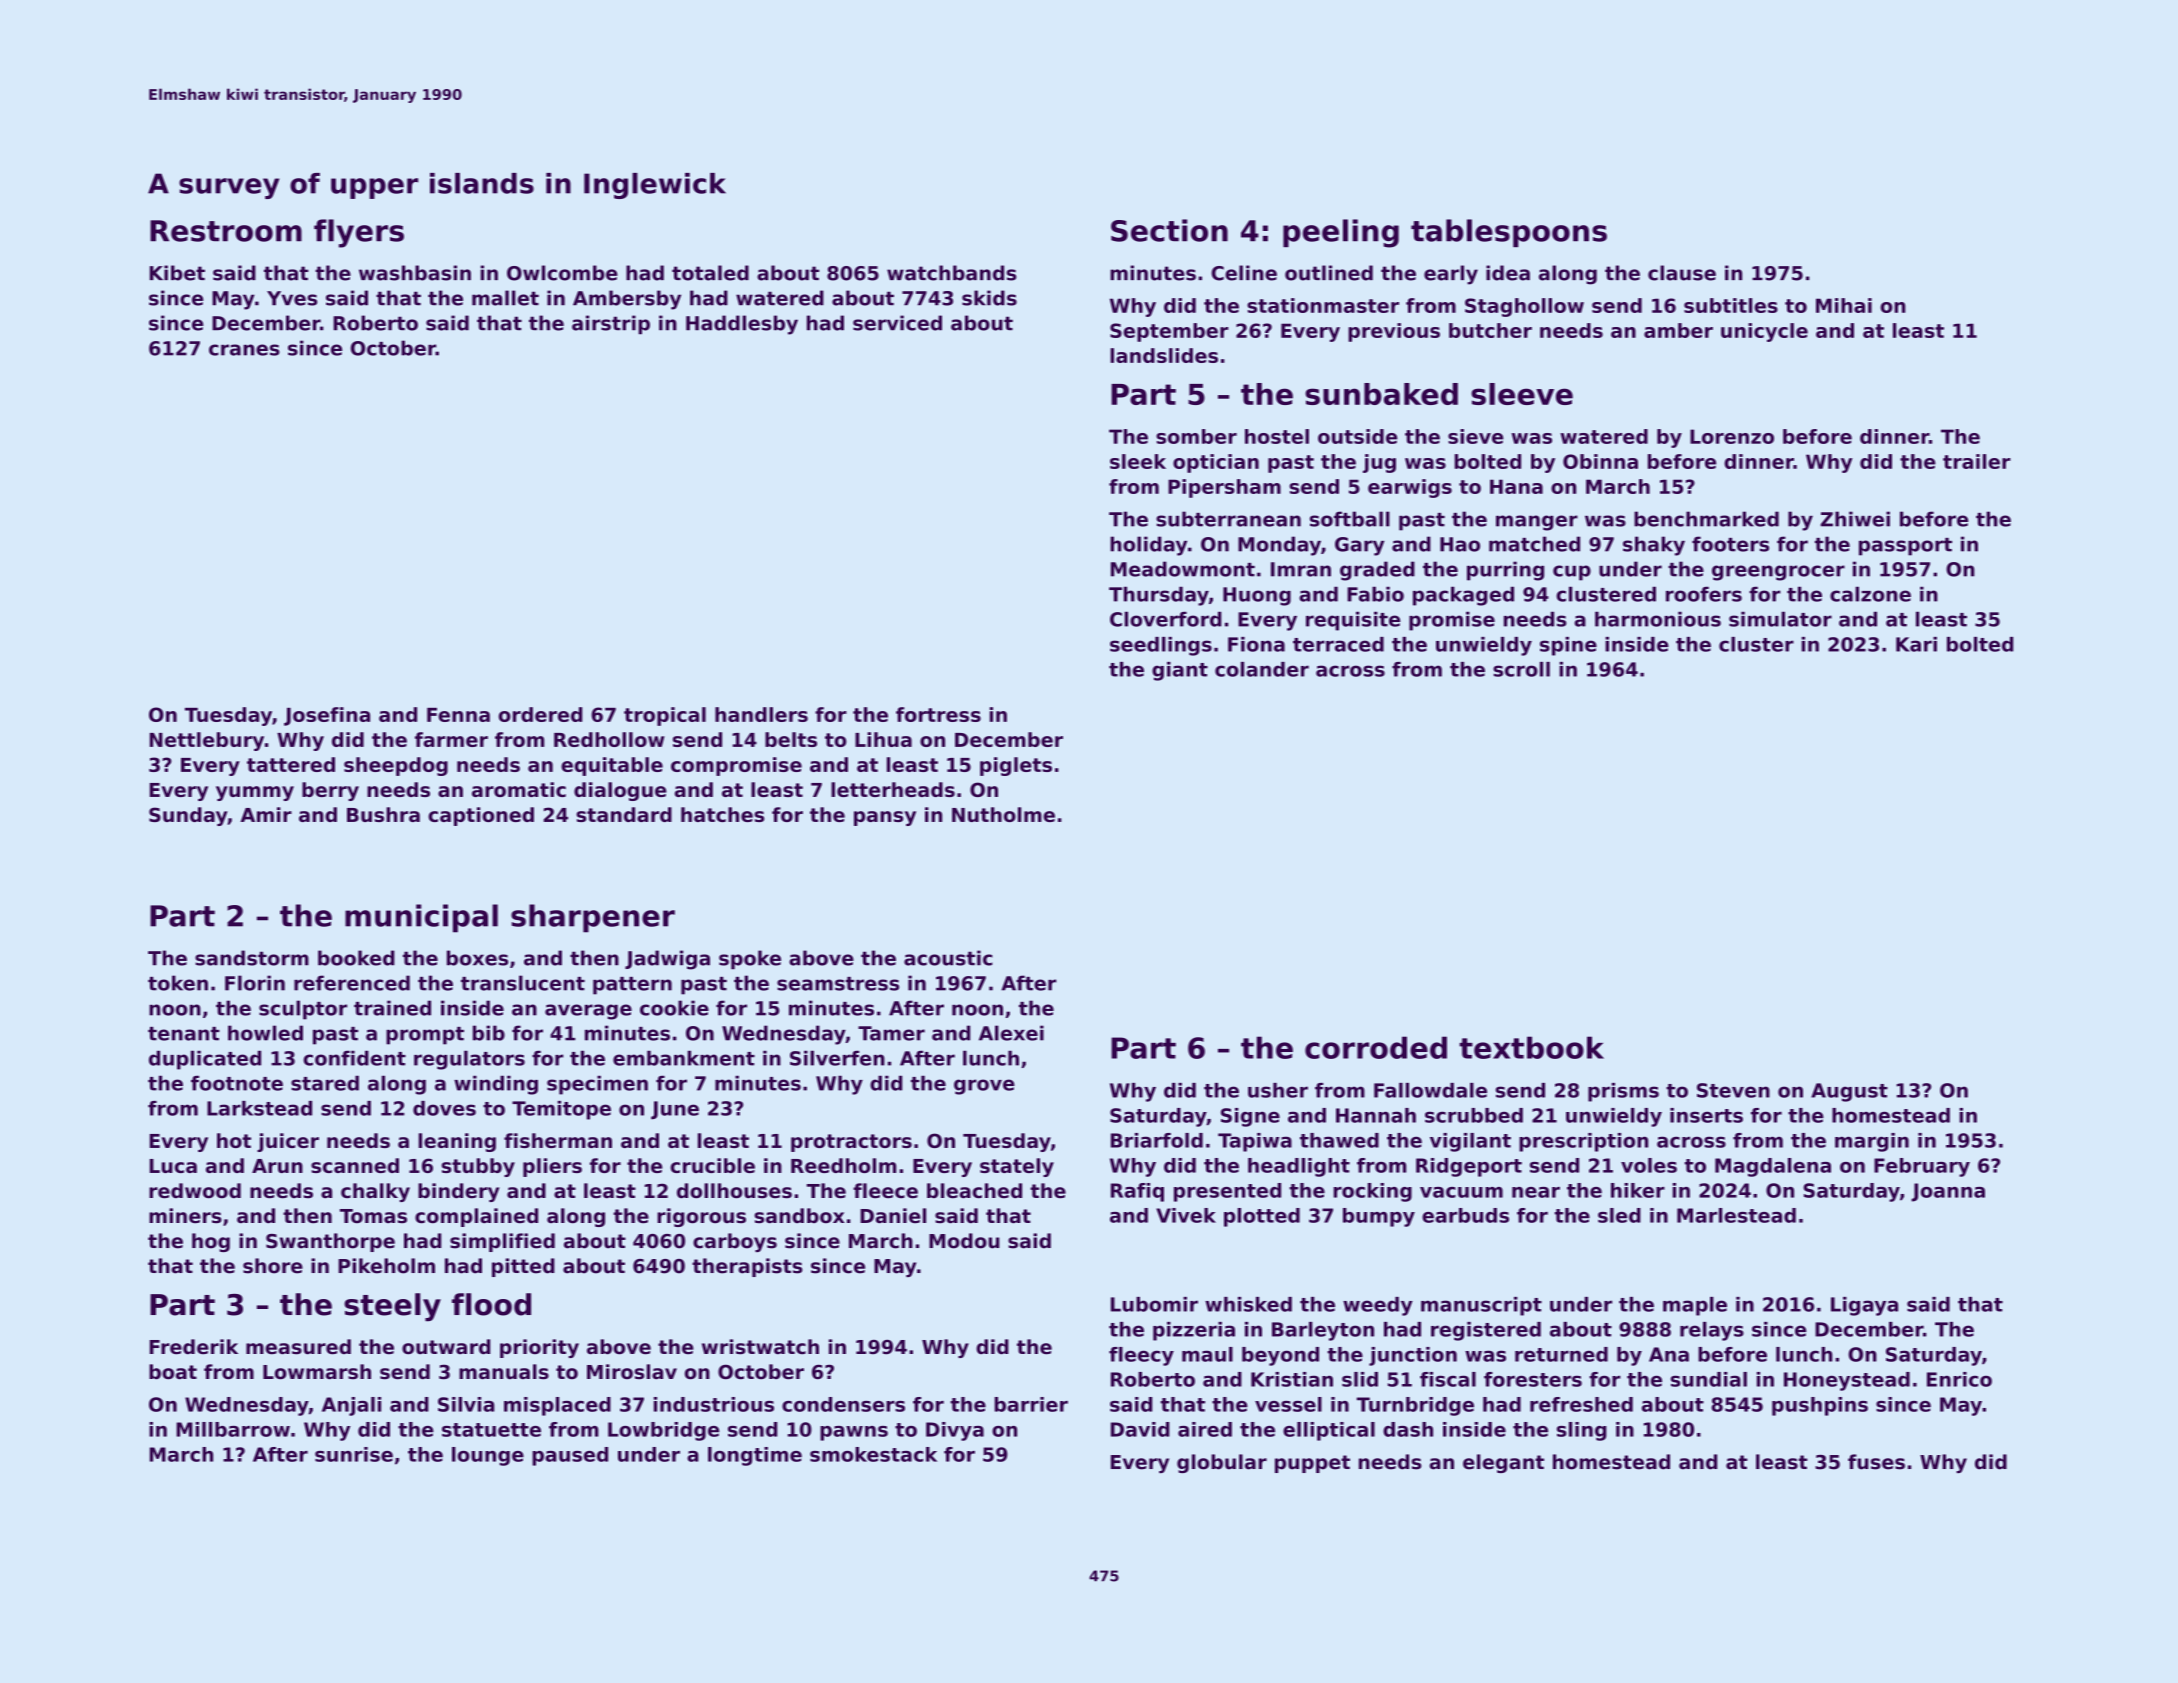  I want to click on passport, so click(1905, 547).
